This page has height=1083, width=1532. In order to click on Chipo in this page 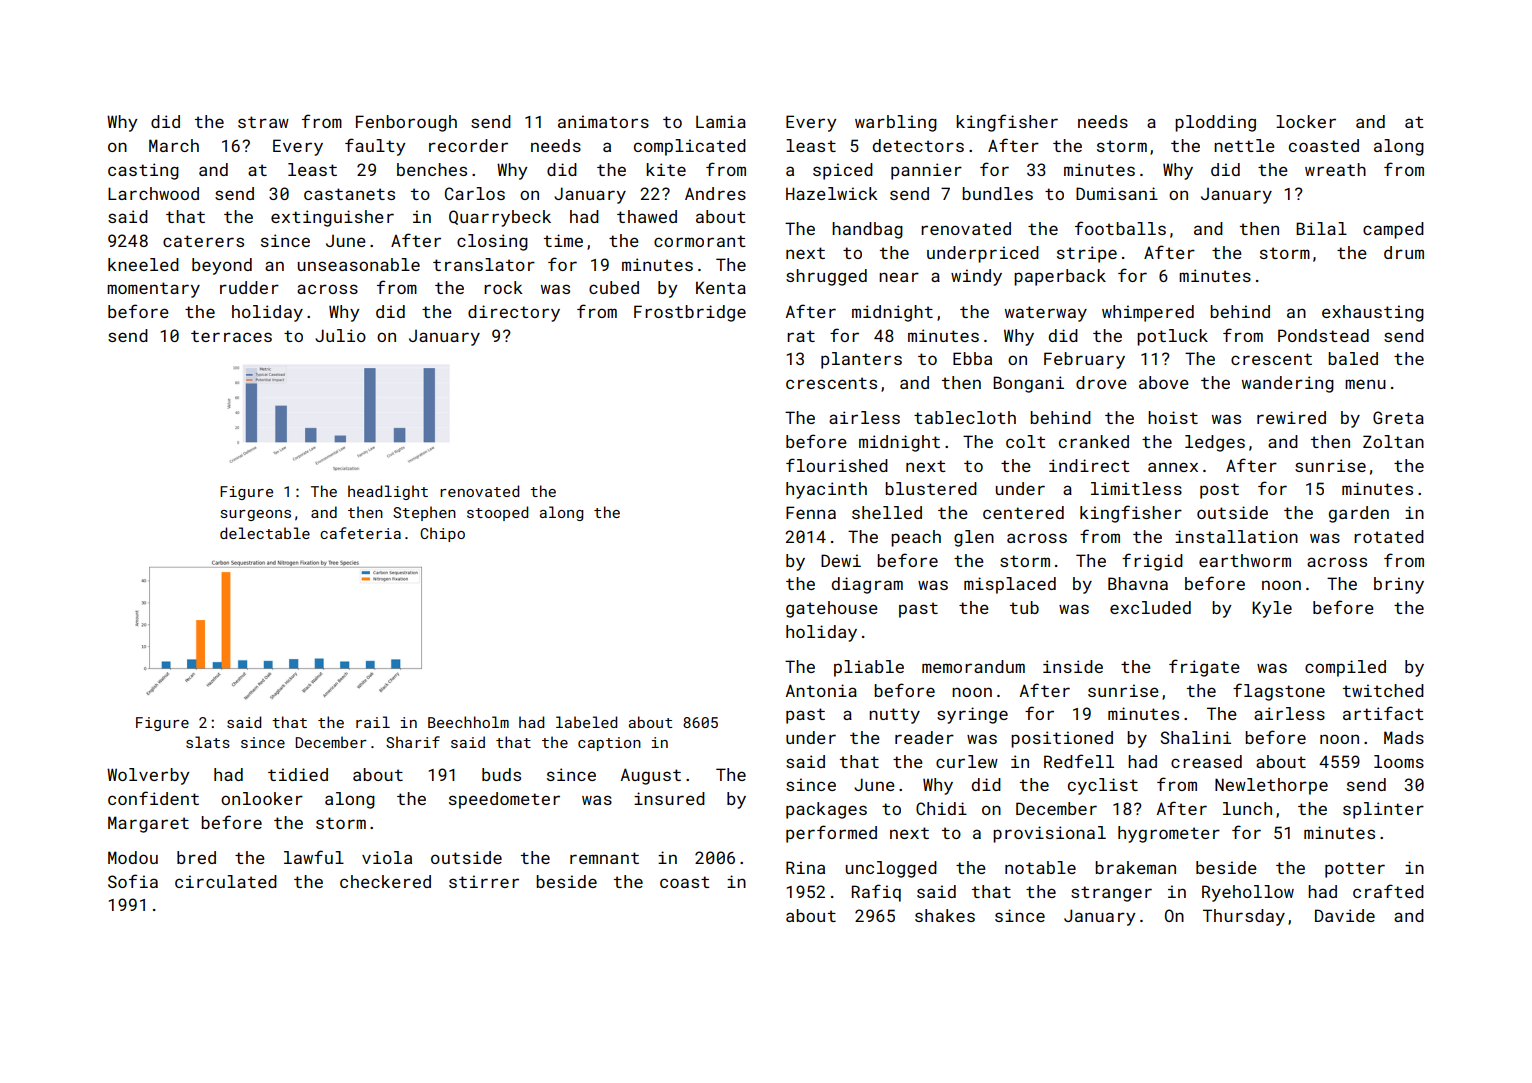, I will do `click(442, 534)`.
